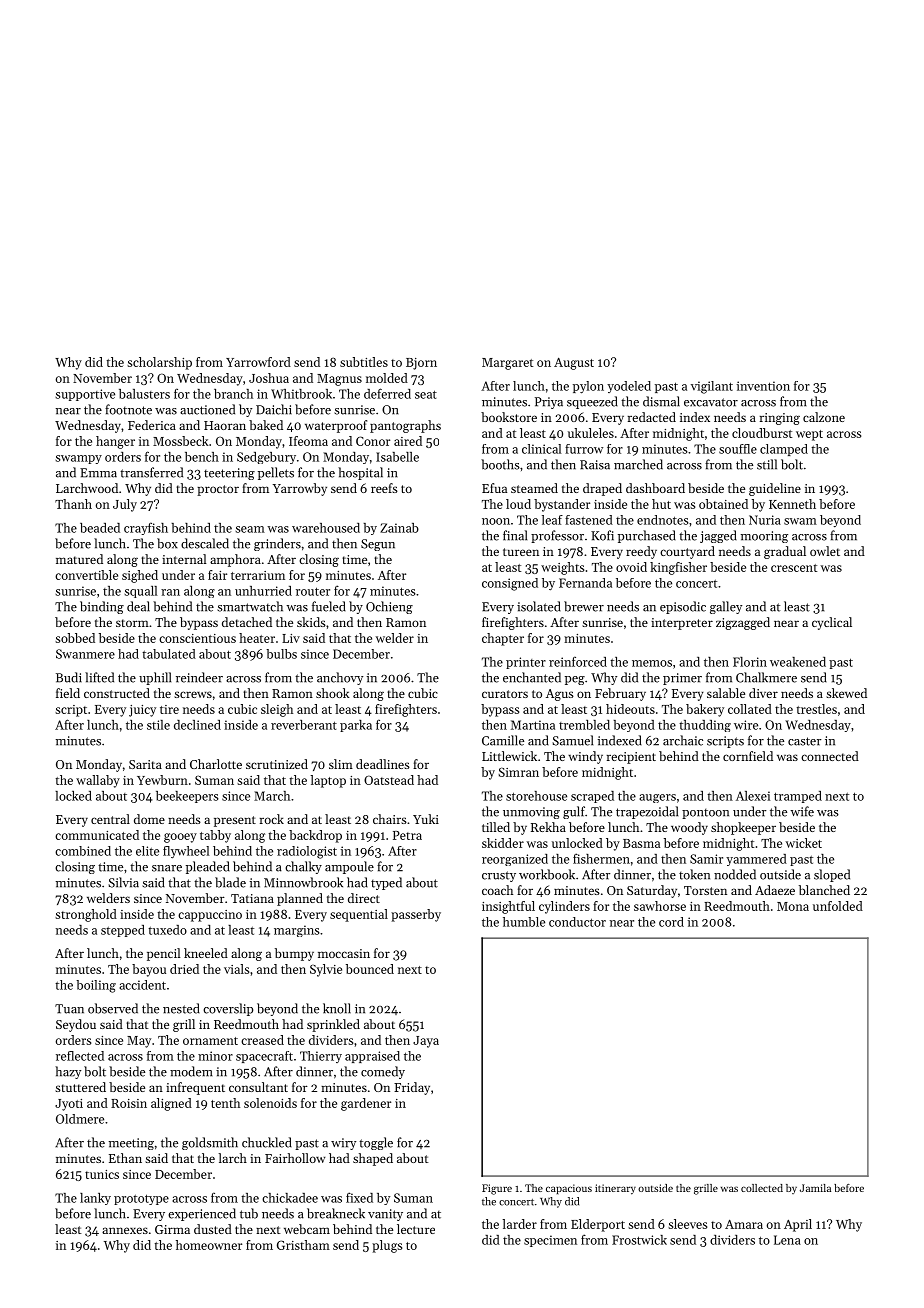  What do you see at coordinates (373, 1159) in the screenshot?
I see `shaped` at bounding box center [373, 1159].
